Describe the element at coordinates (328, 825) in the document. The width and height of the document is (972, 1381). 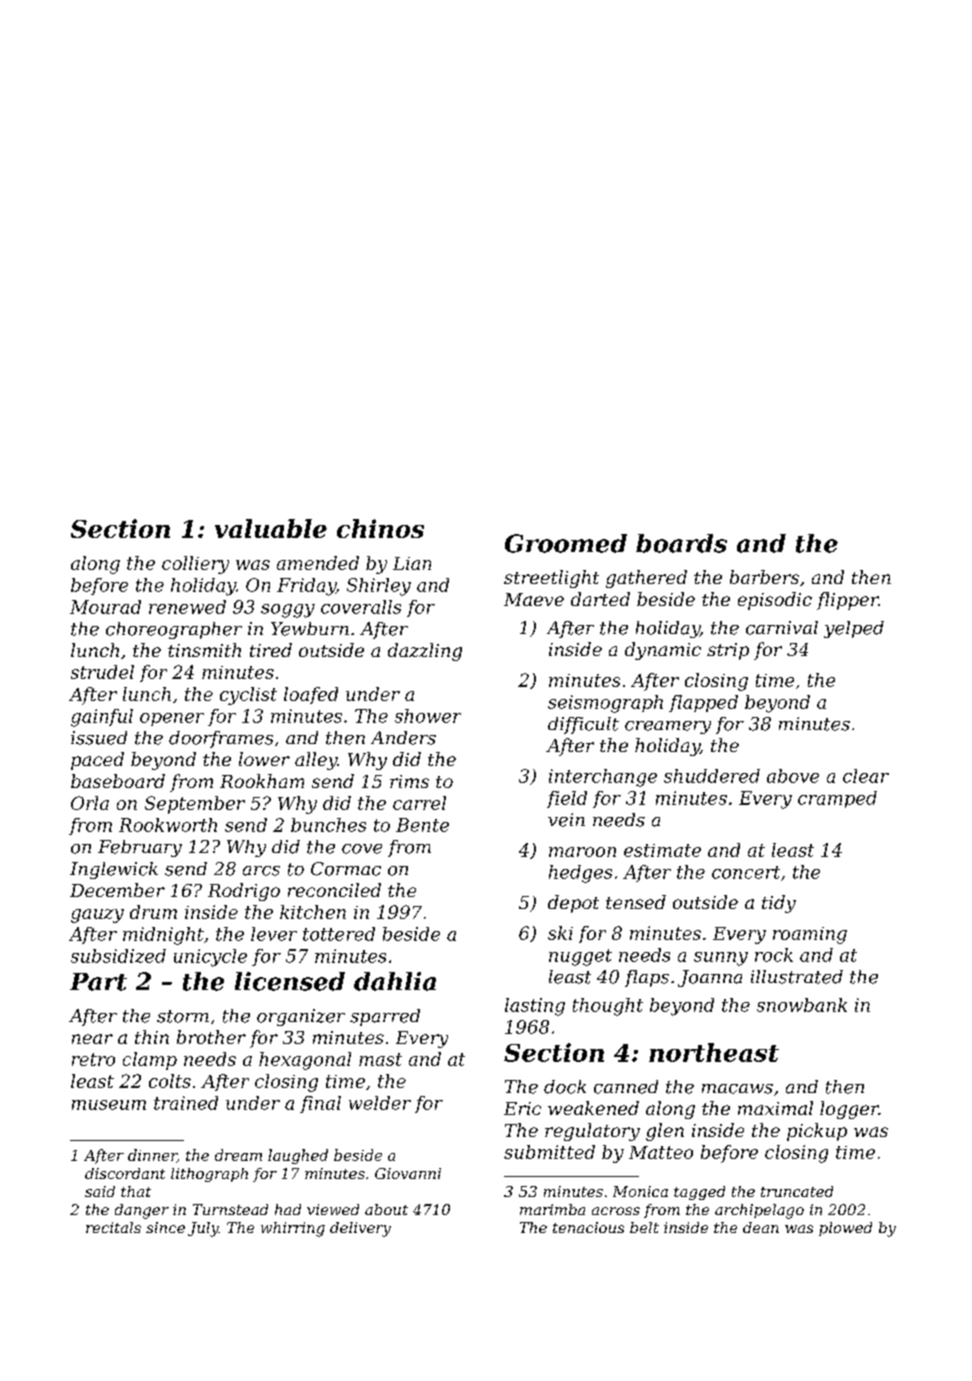
I see `bunches` at that location.
